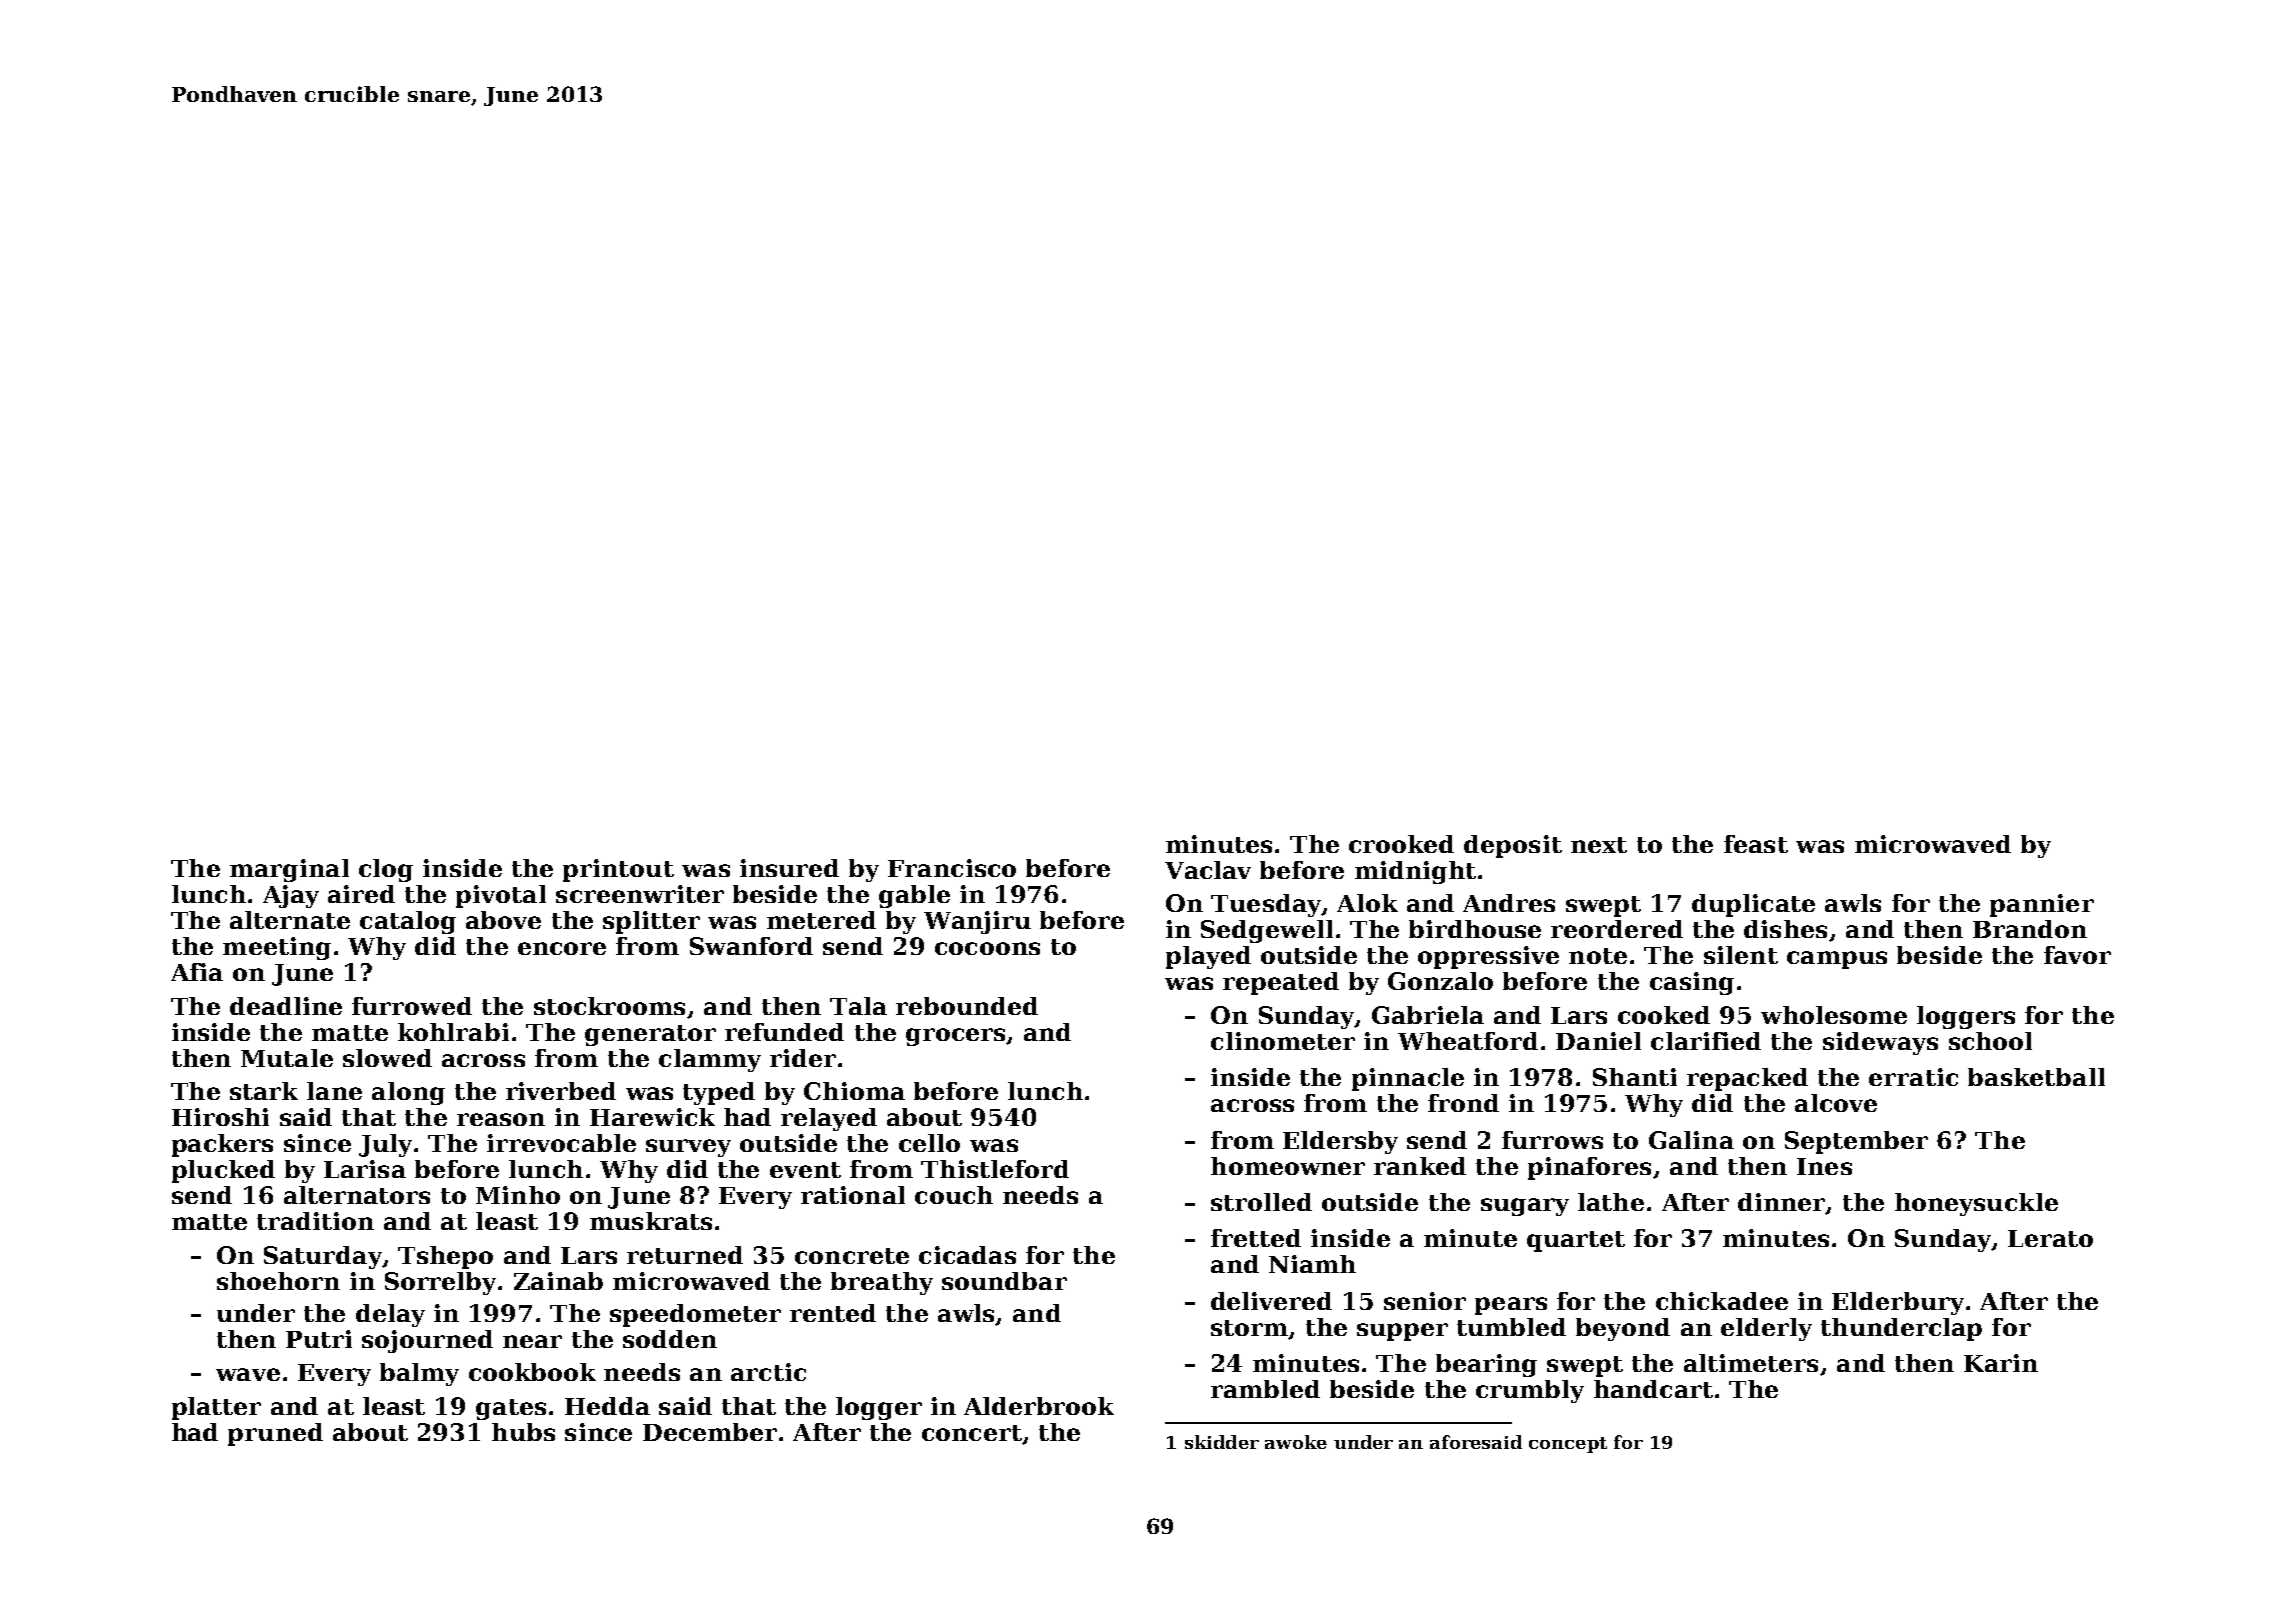 The image size is (2292, 1620). I want to click on favor, so click(2077, 955).
